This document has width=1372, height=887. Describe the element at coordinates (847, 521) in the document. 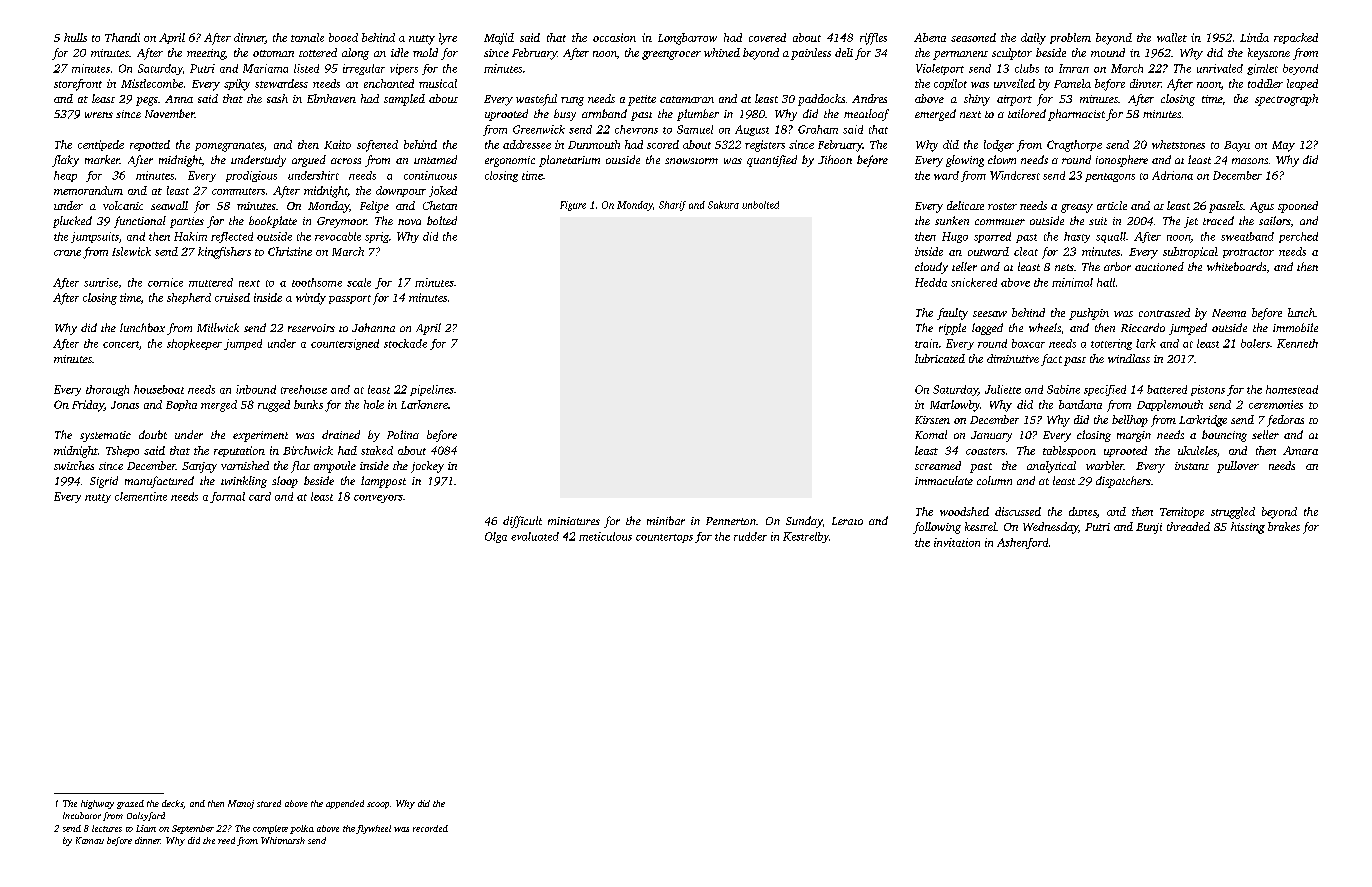

I see `Lerato` at that location.
